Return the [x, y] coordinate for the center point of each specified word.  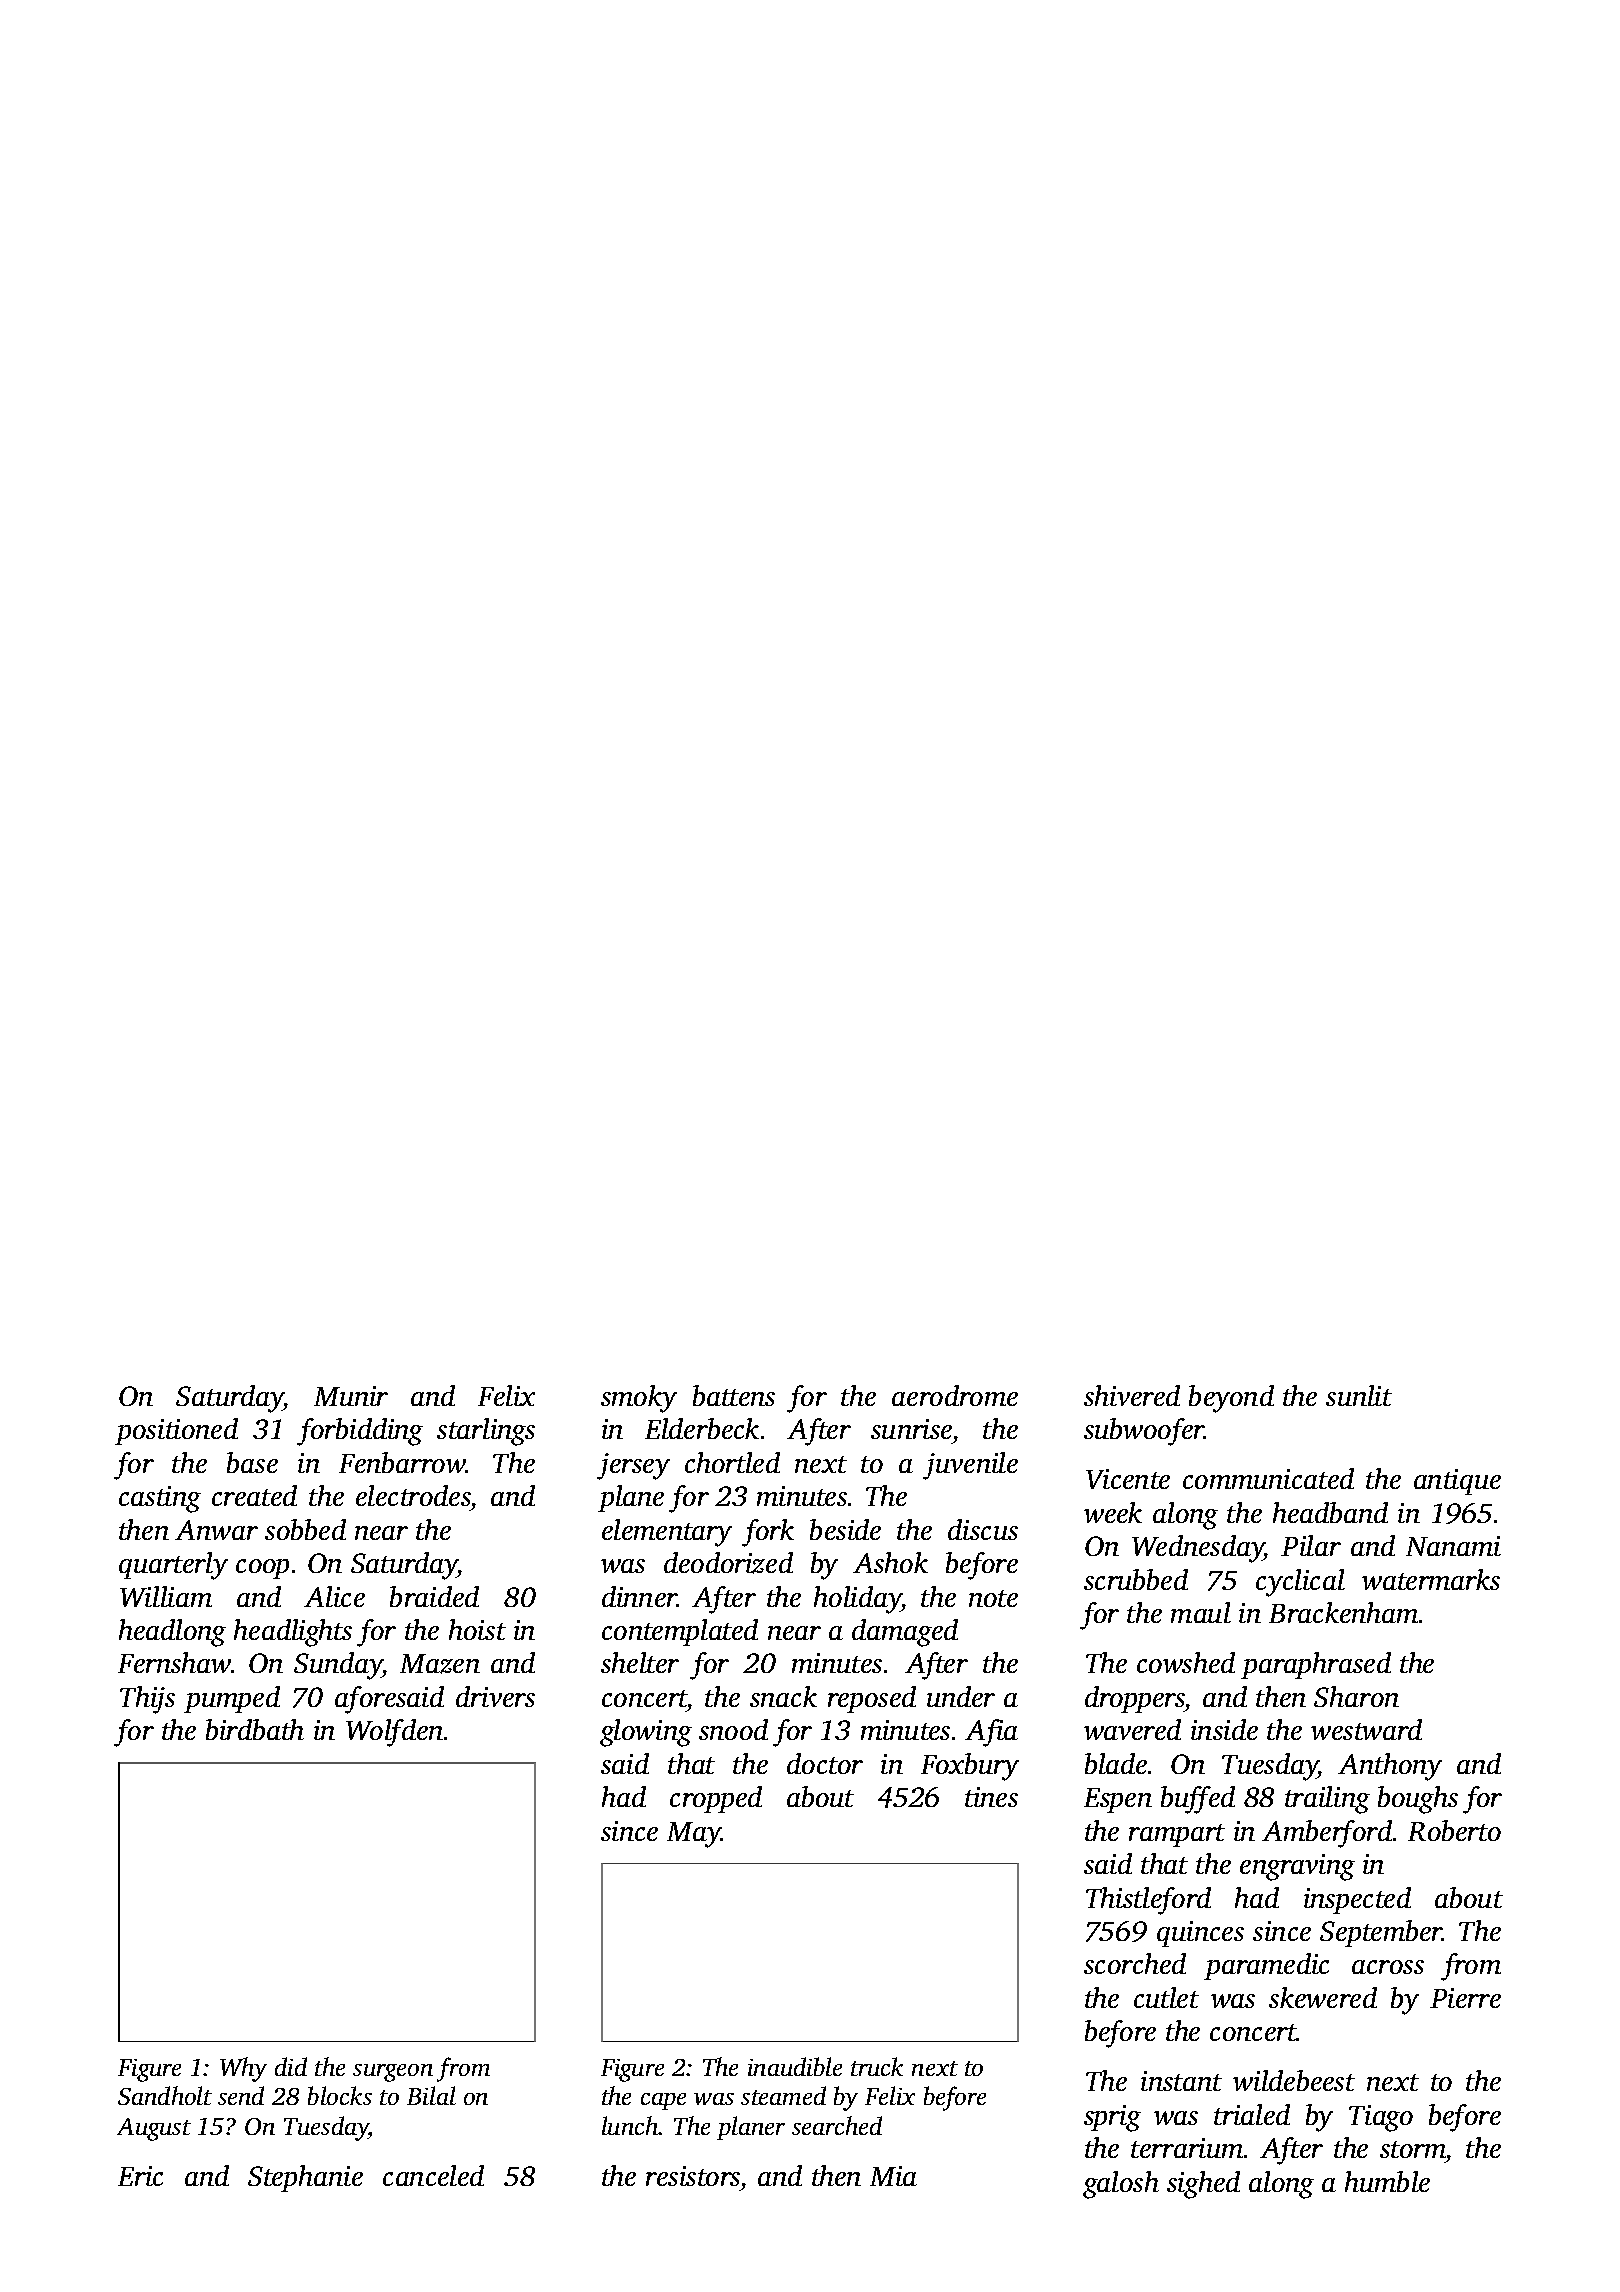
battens [734, 1395]
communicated [1268, 1478]
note [993, 1598]
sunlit [1359, 1395]
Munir [351, 1396]
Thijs [147, 1700]
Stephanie [305, 2178]
